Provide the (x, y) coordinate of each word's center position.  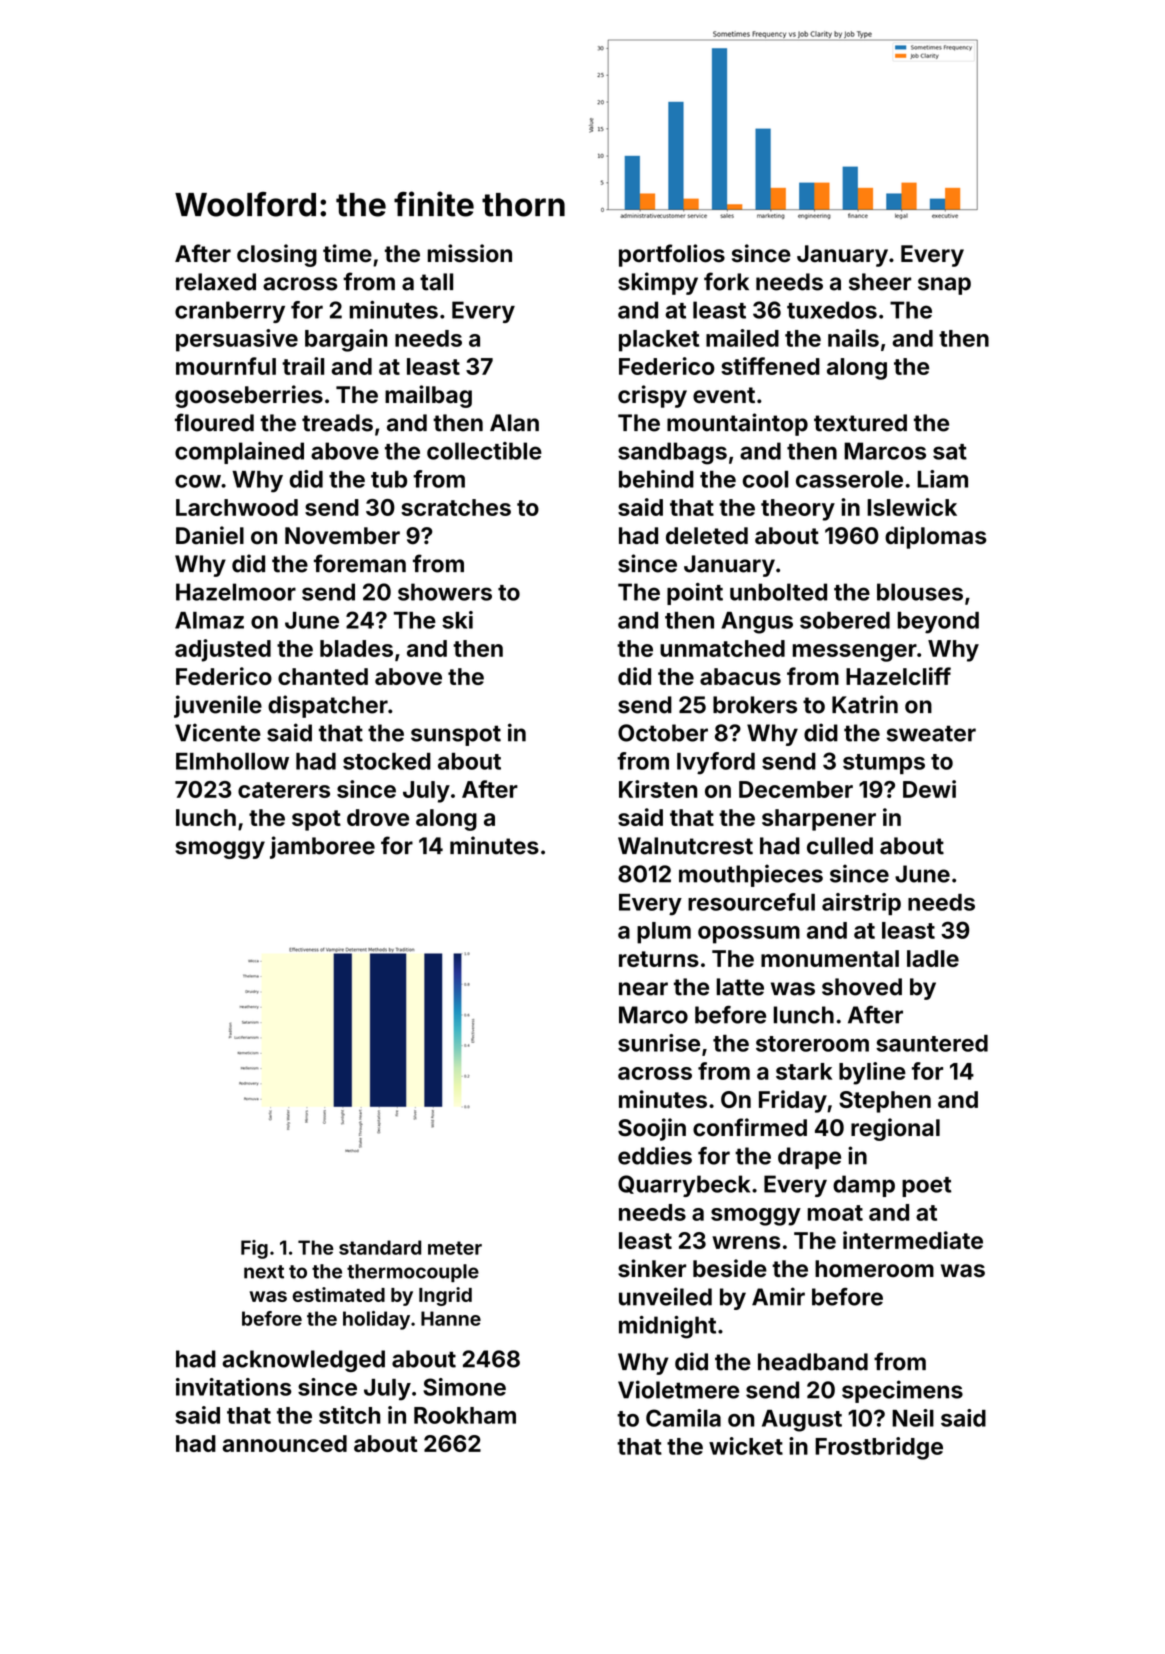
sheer (880, 282)
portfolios (672, 255)
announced (284, 1443)
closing (277, 255)
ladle (933, 958)
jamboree (322, 847)
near (643, 989)
